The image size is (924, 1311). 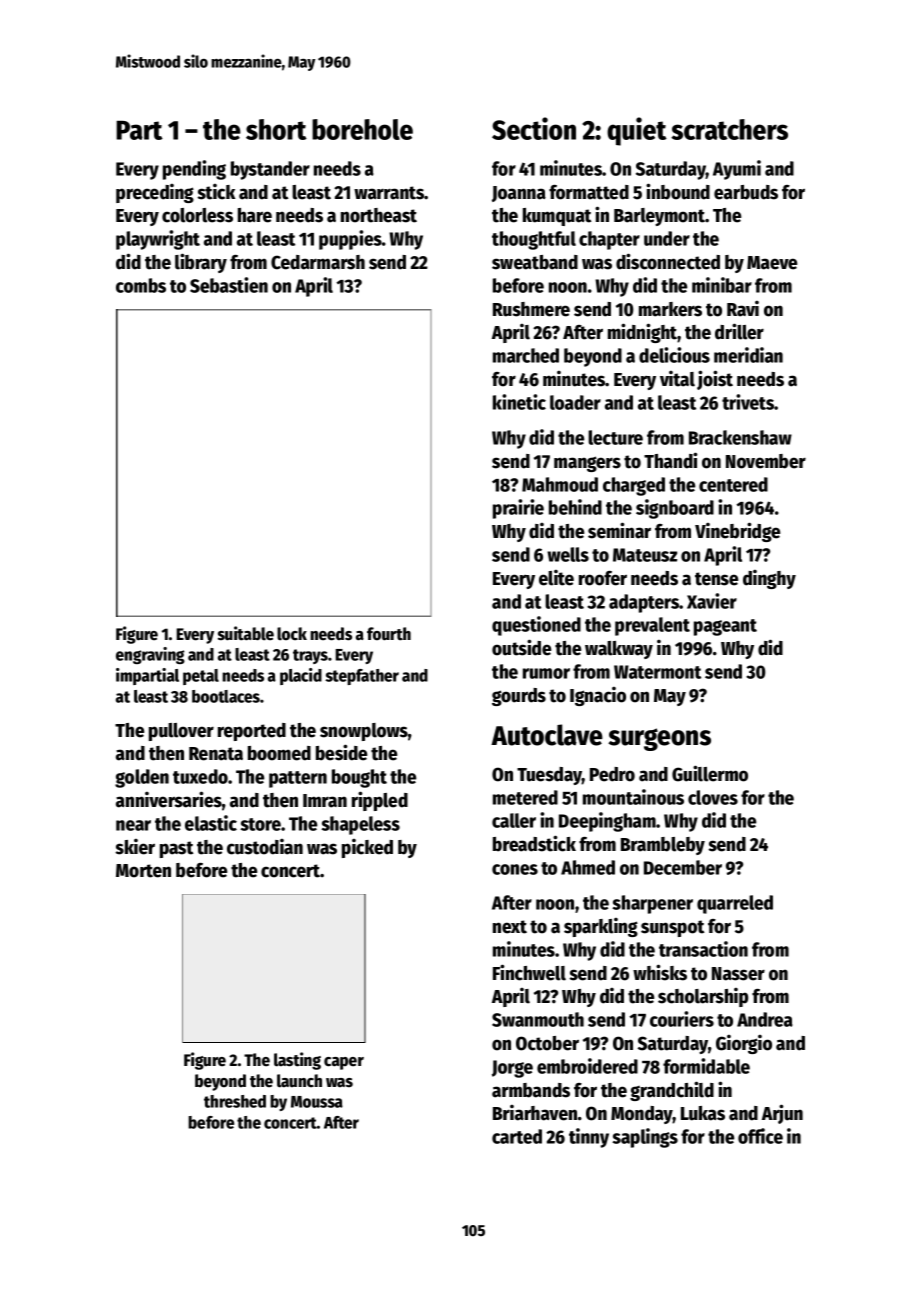 I want to click on bystander, so click(x=270, y=170).
